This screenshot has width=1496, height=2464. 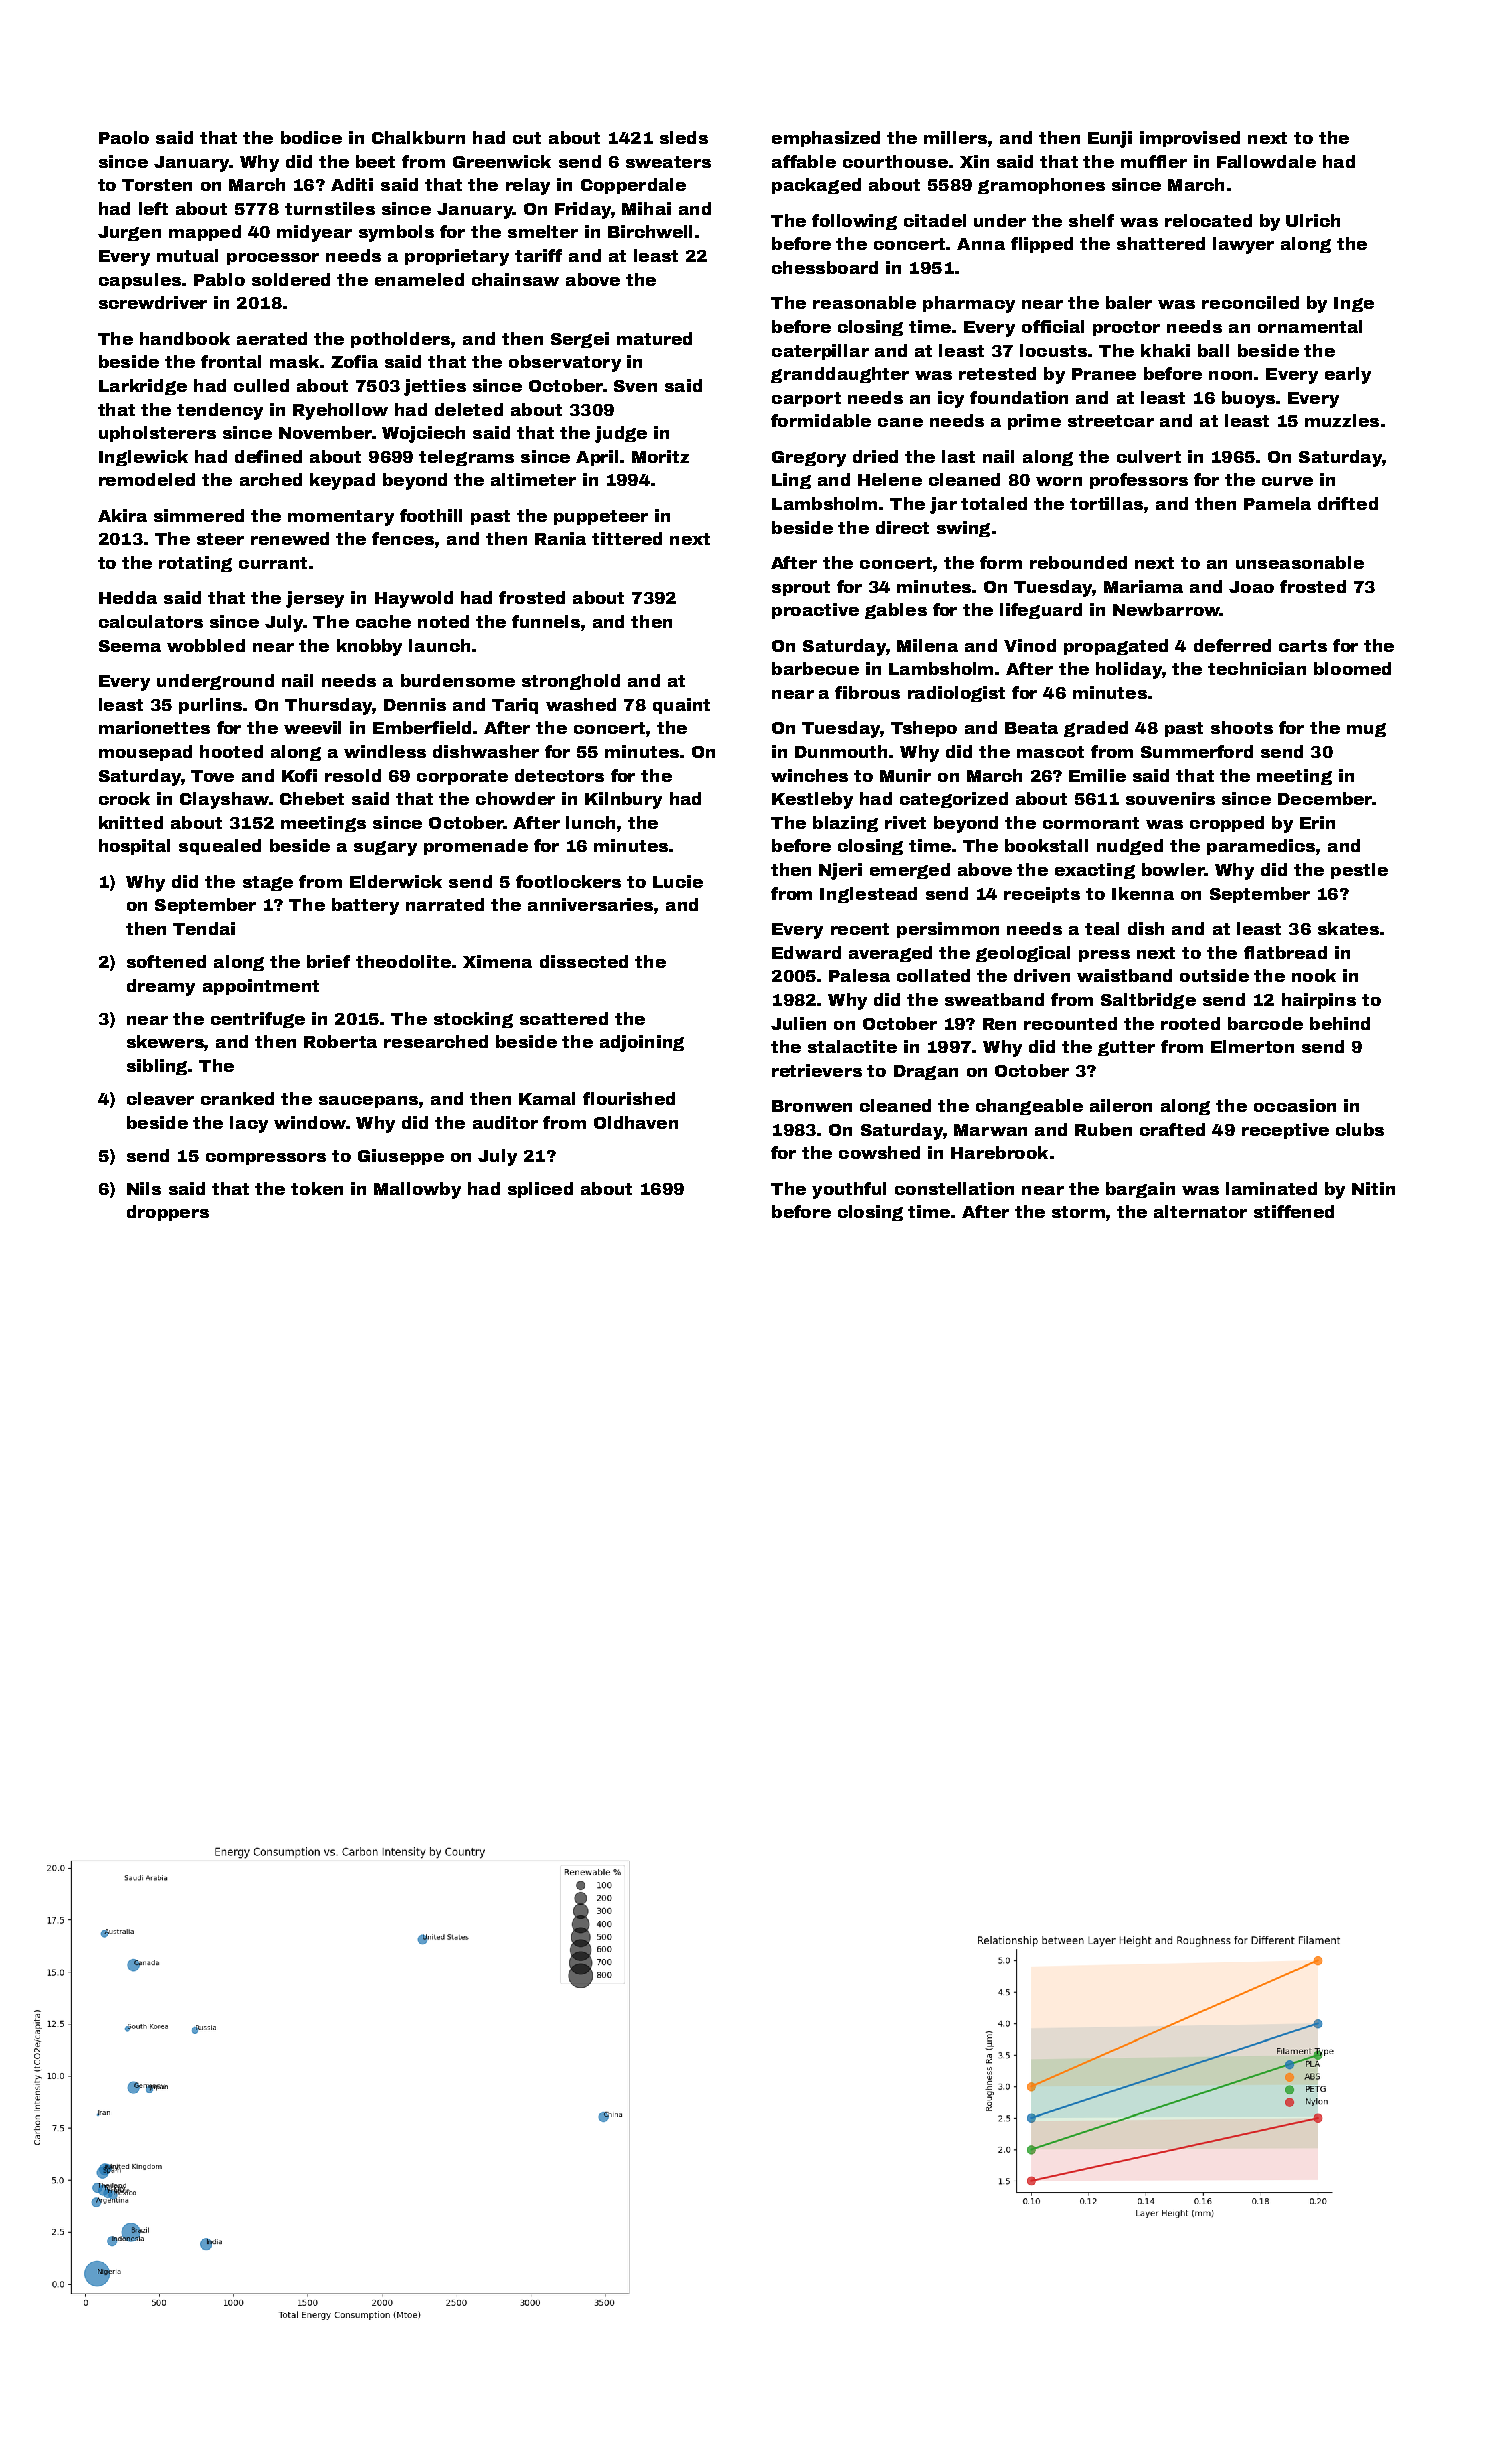 What do you see at coordinates (204, 928) in the screenshot?
I see `Tendai` at bounding box center [204, 928].
